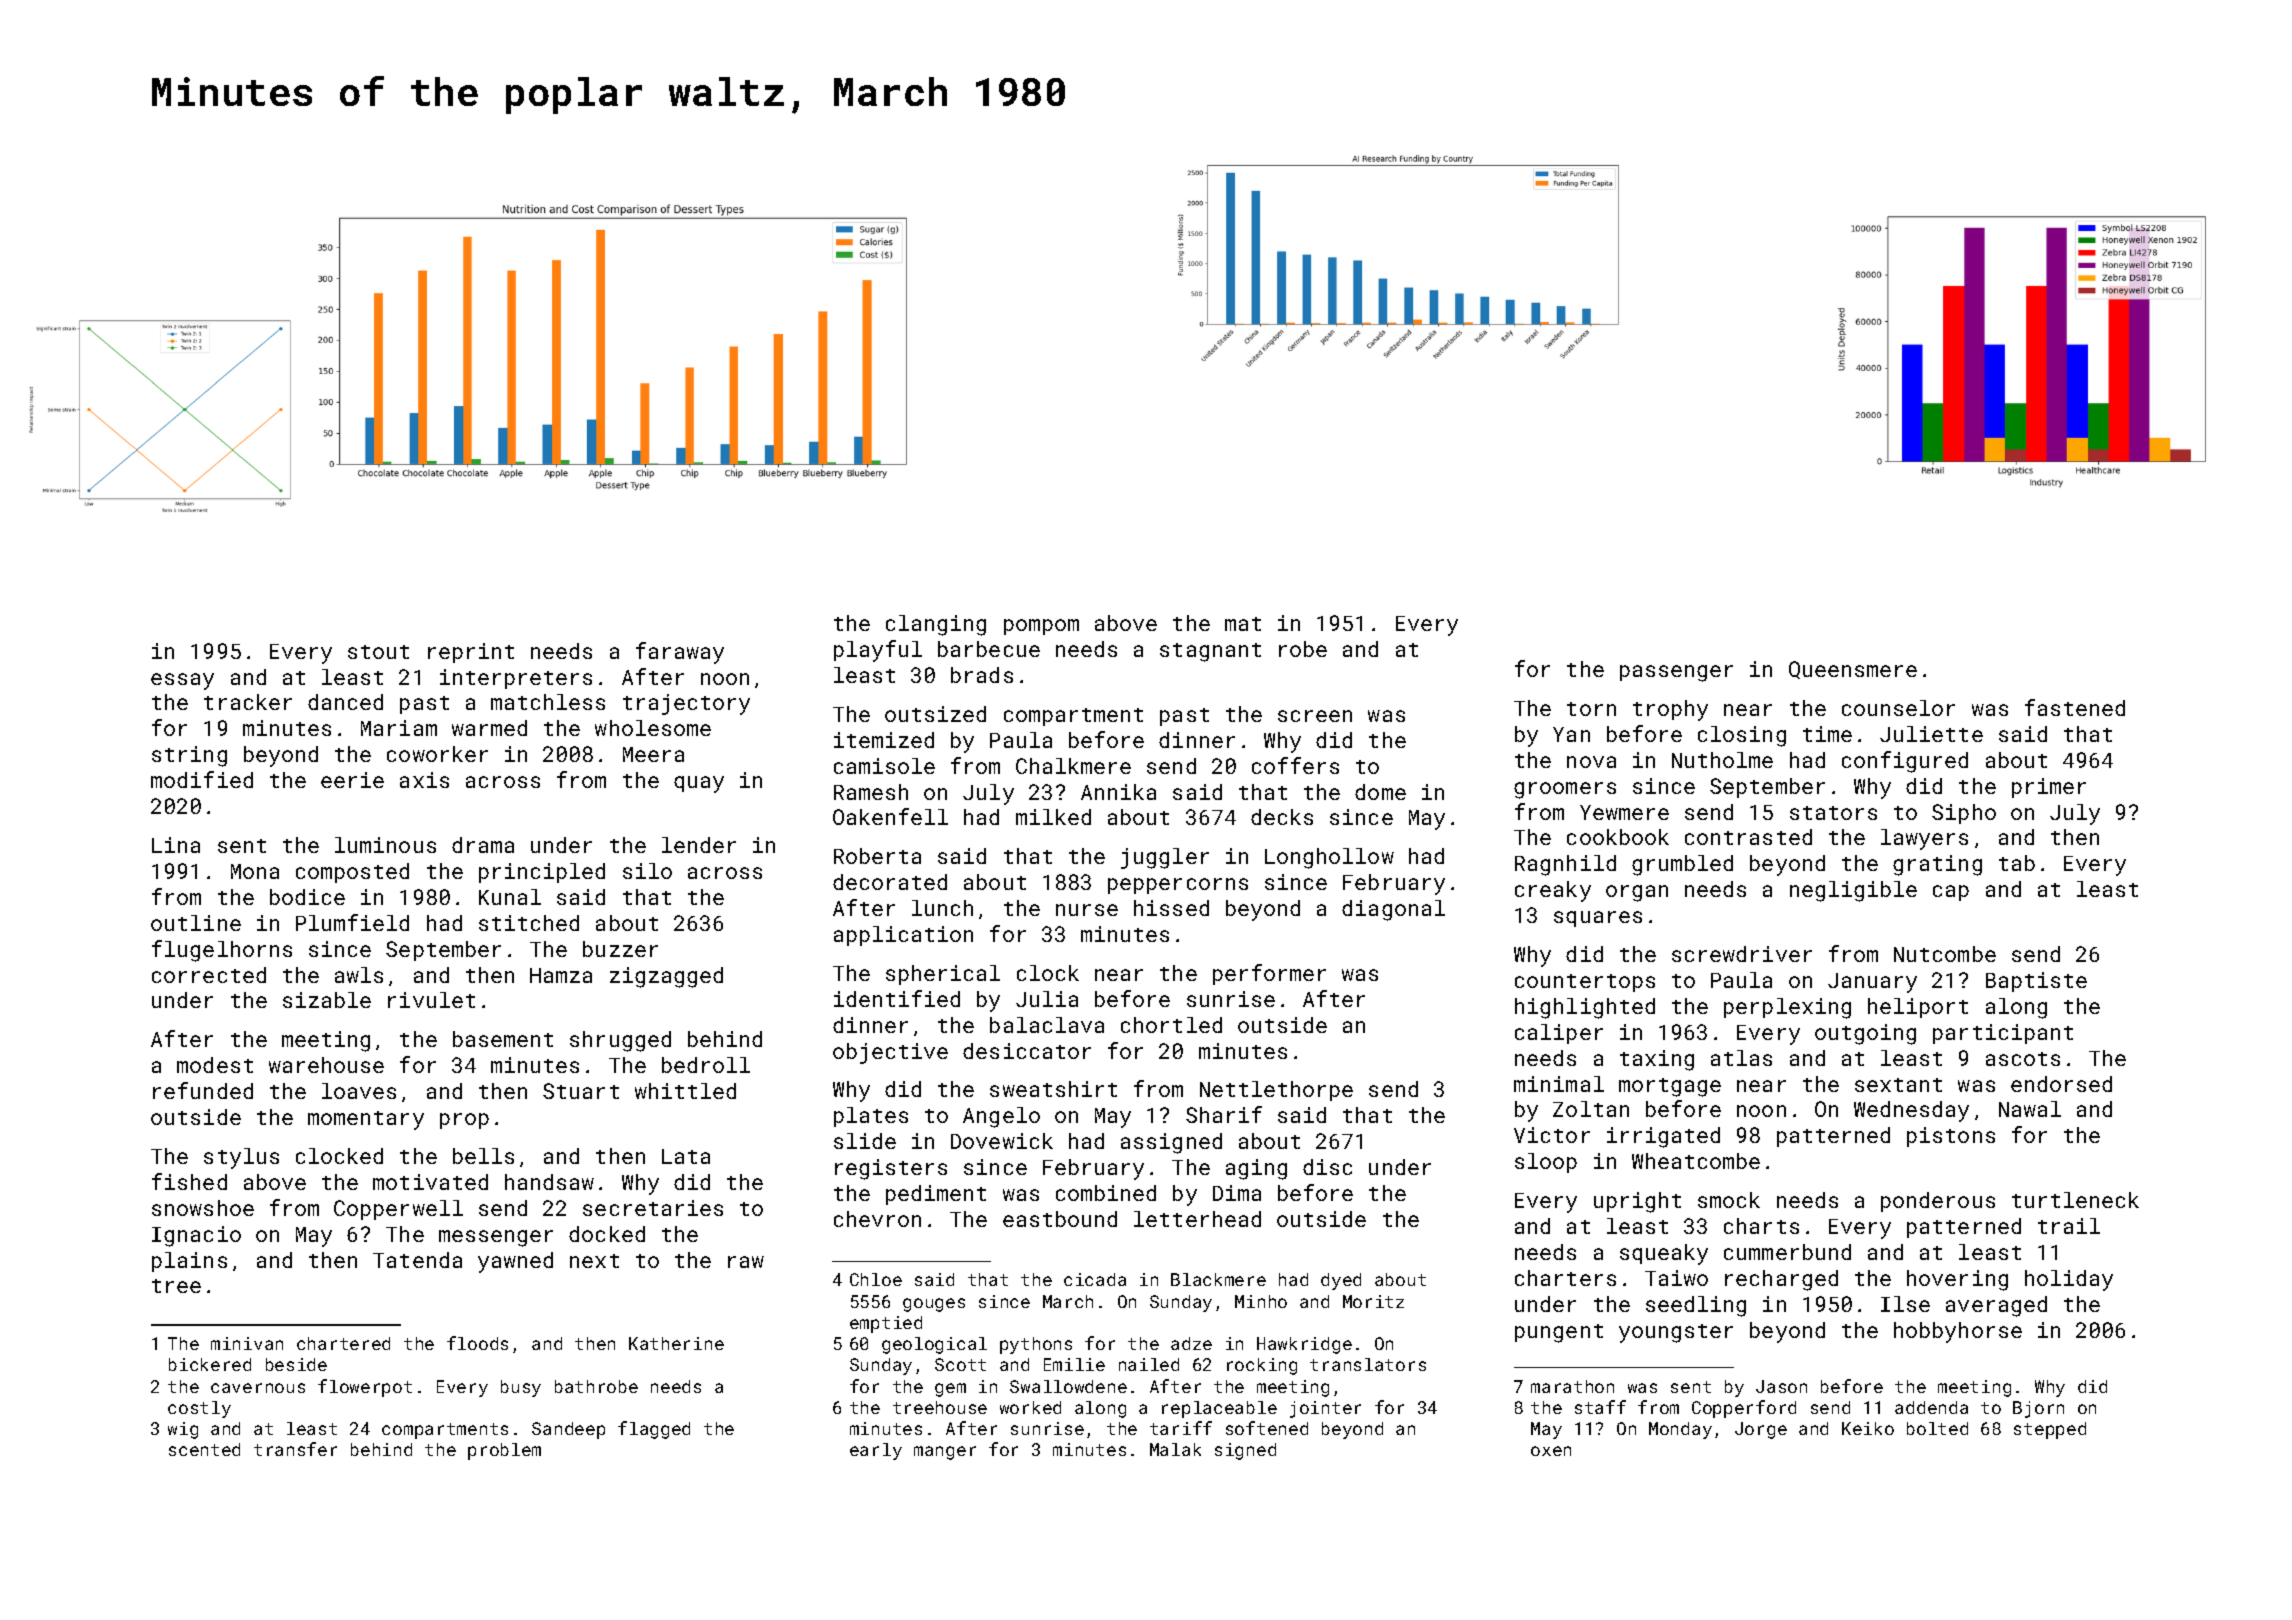  I want to click on hobbyhorse, so click(1958, 1332).
